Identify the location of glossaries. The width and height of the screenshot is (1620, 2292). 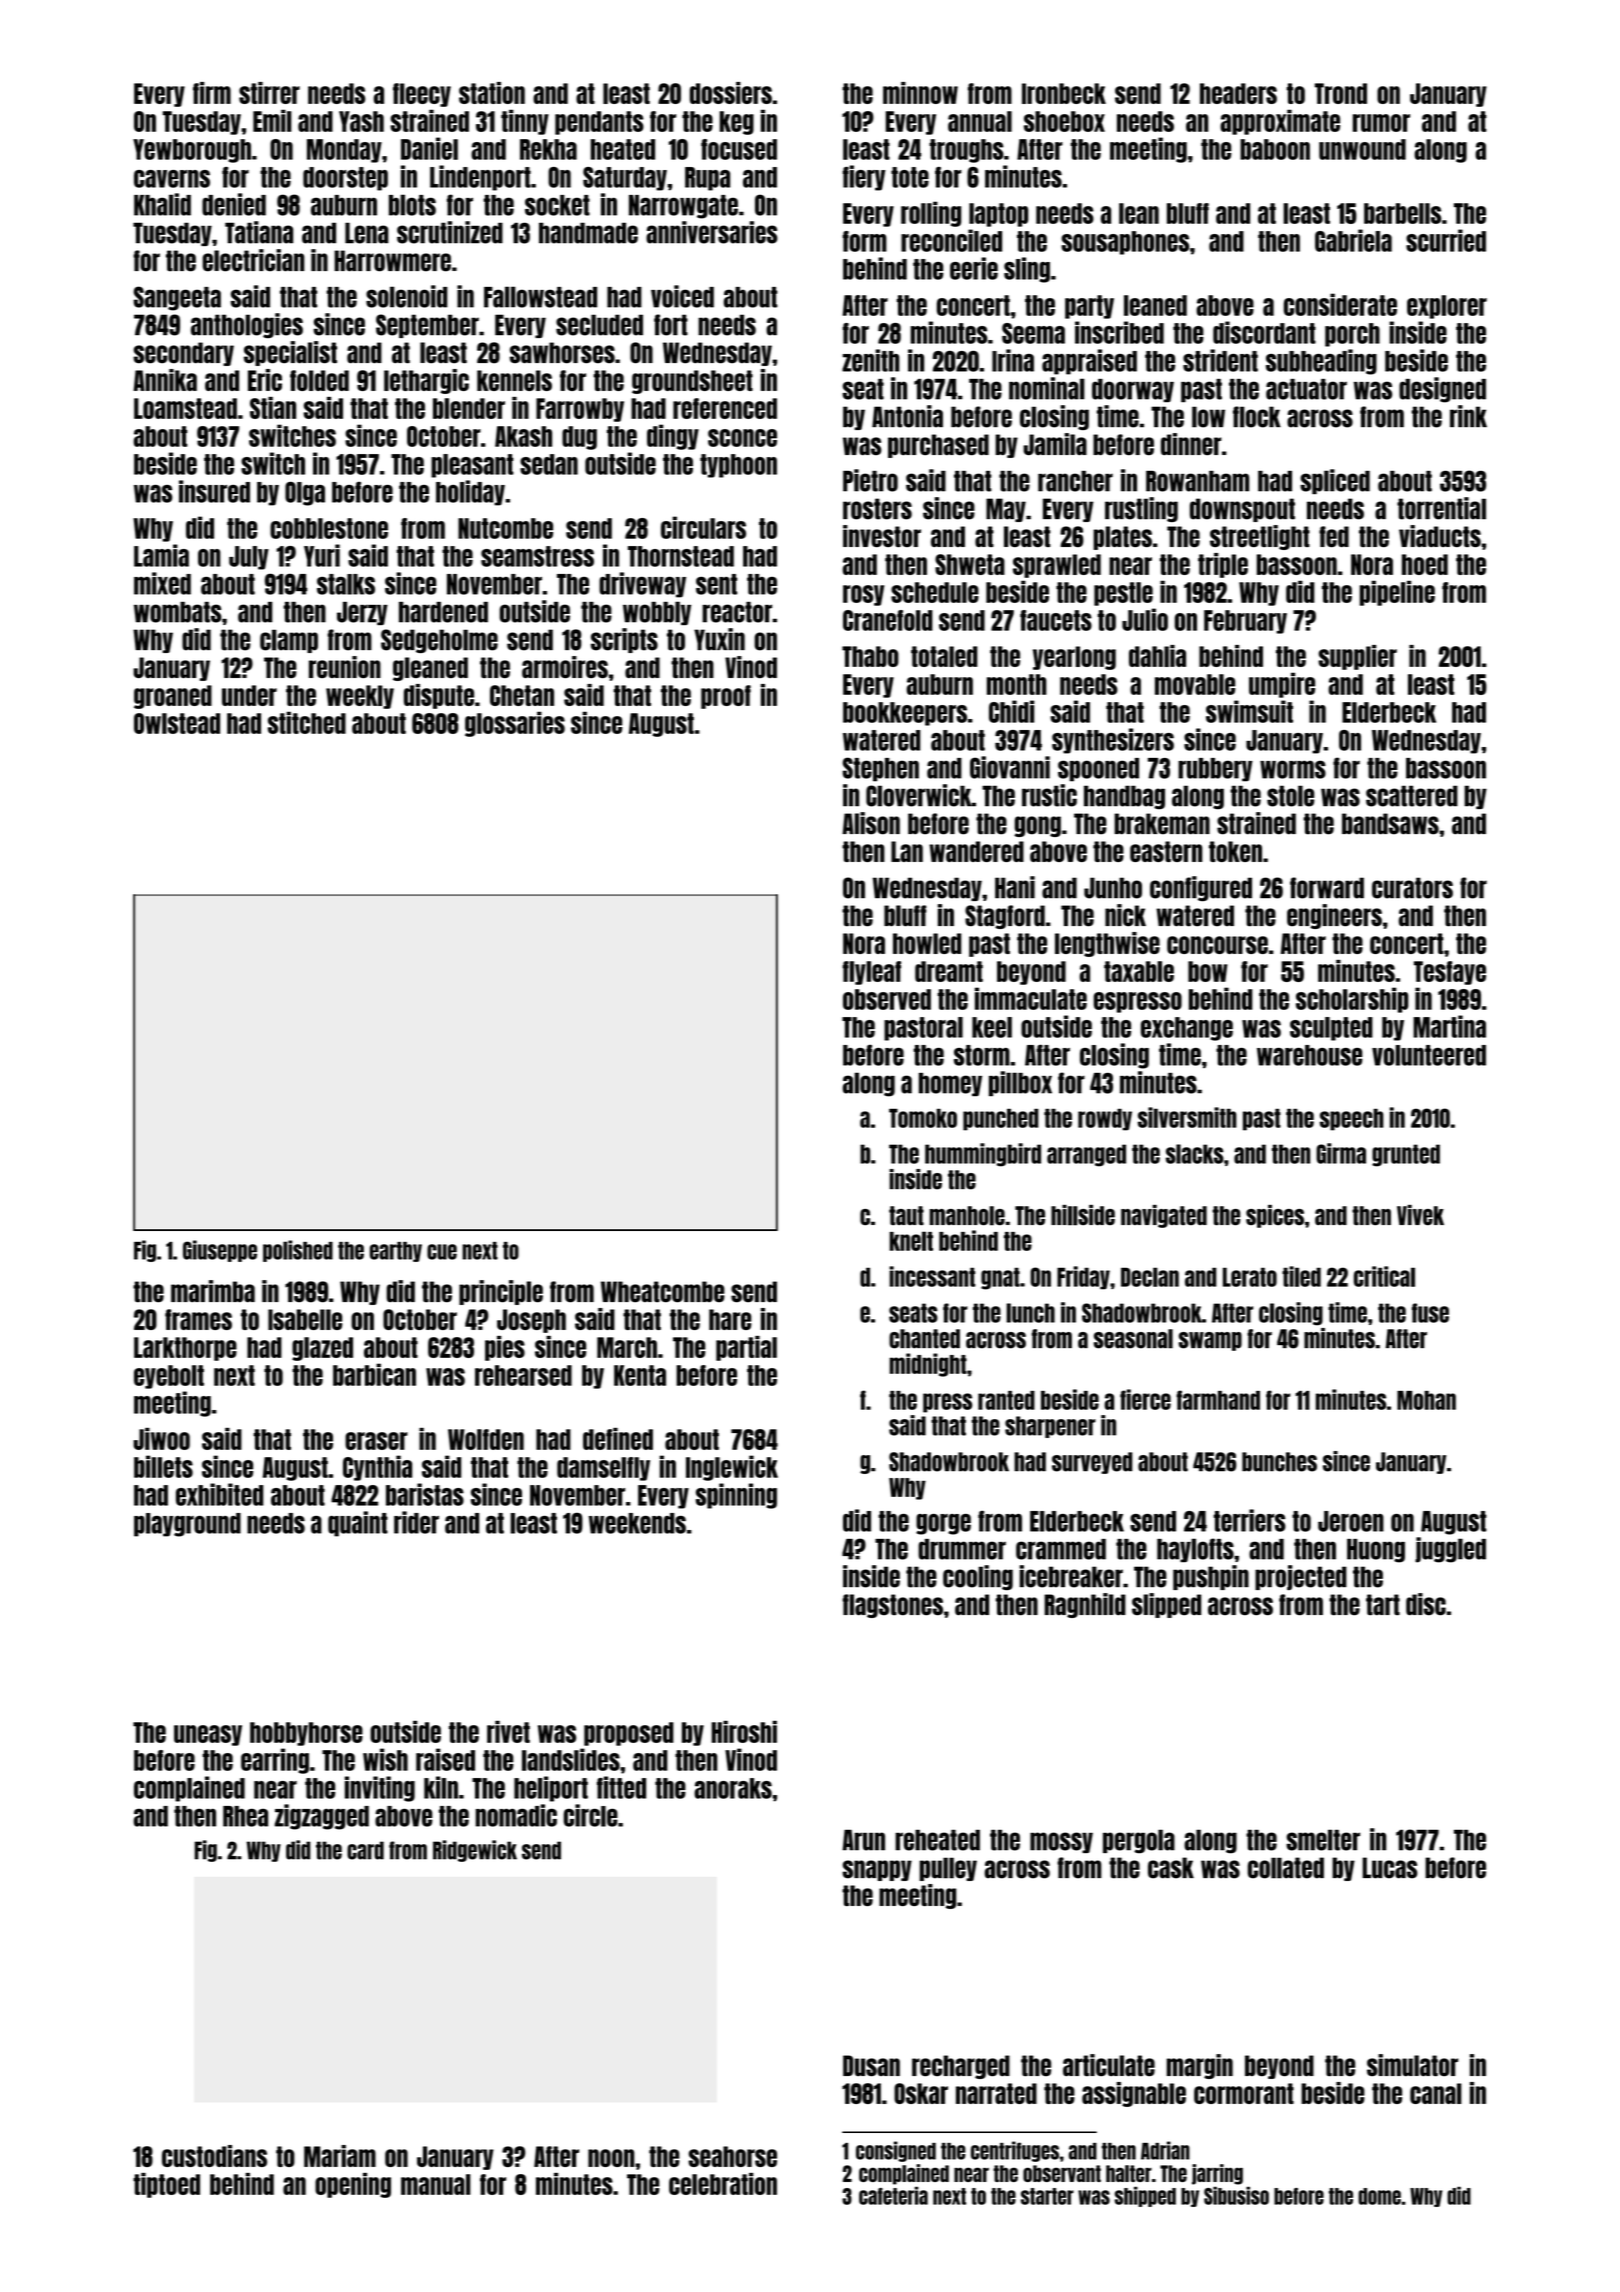
(515, 724).
